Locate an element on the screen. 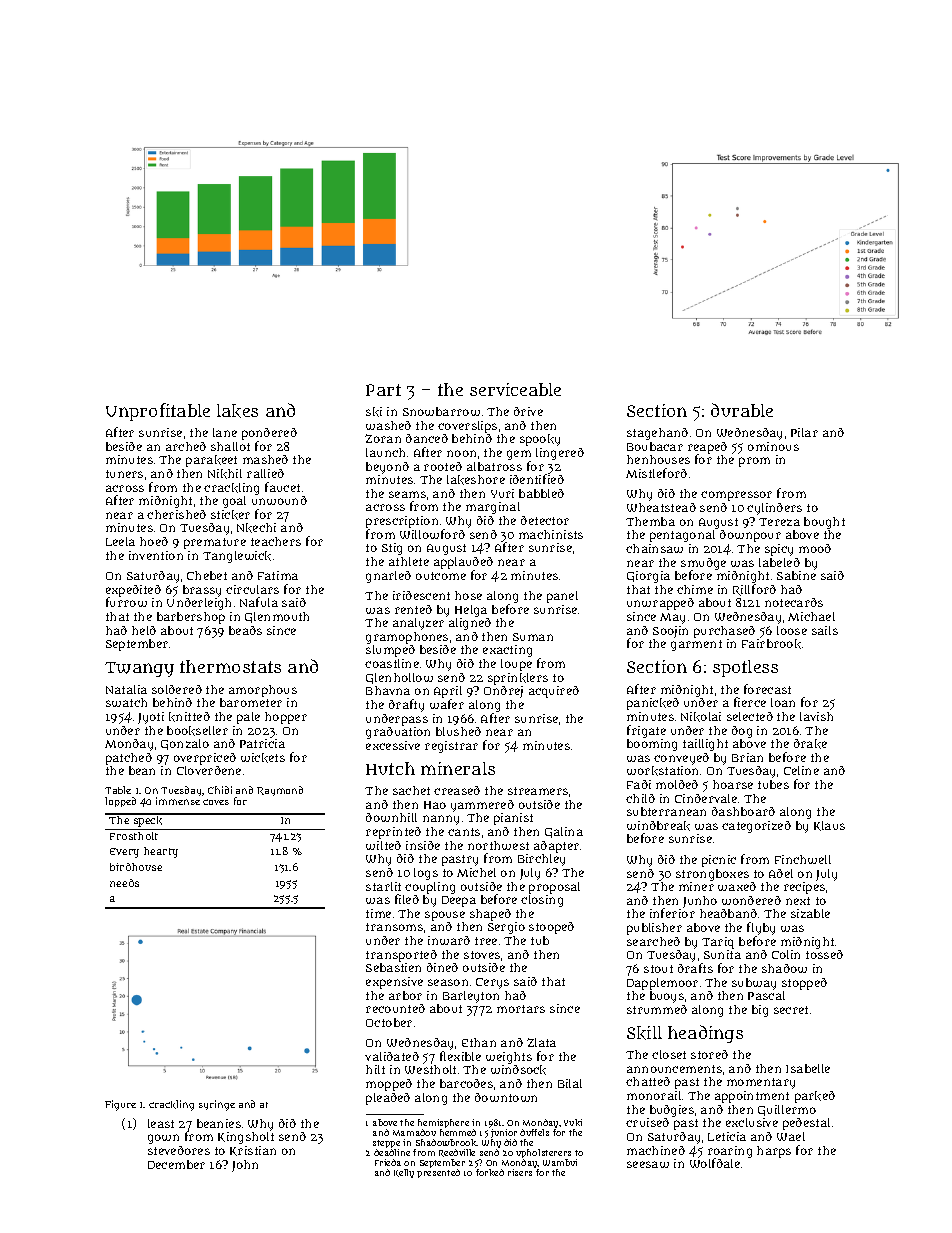  John is located at coordinates (245, 1166).
